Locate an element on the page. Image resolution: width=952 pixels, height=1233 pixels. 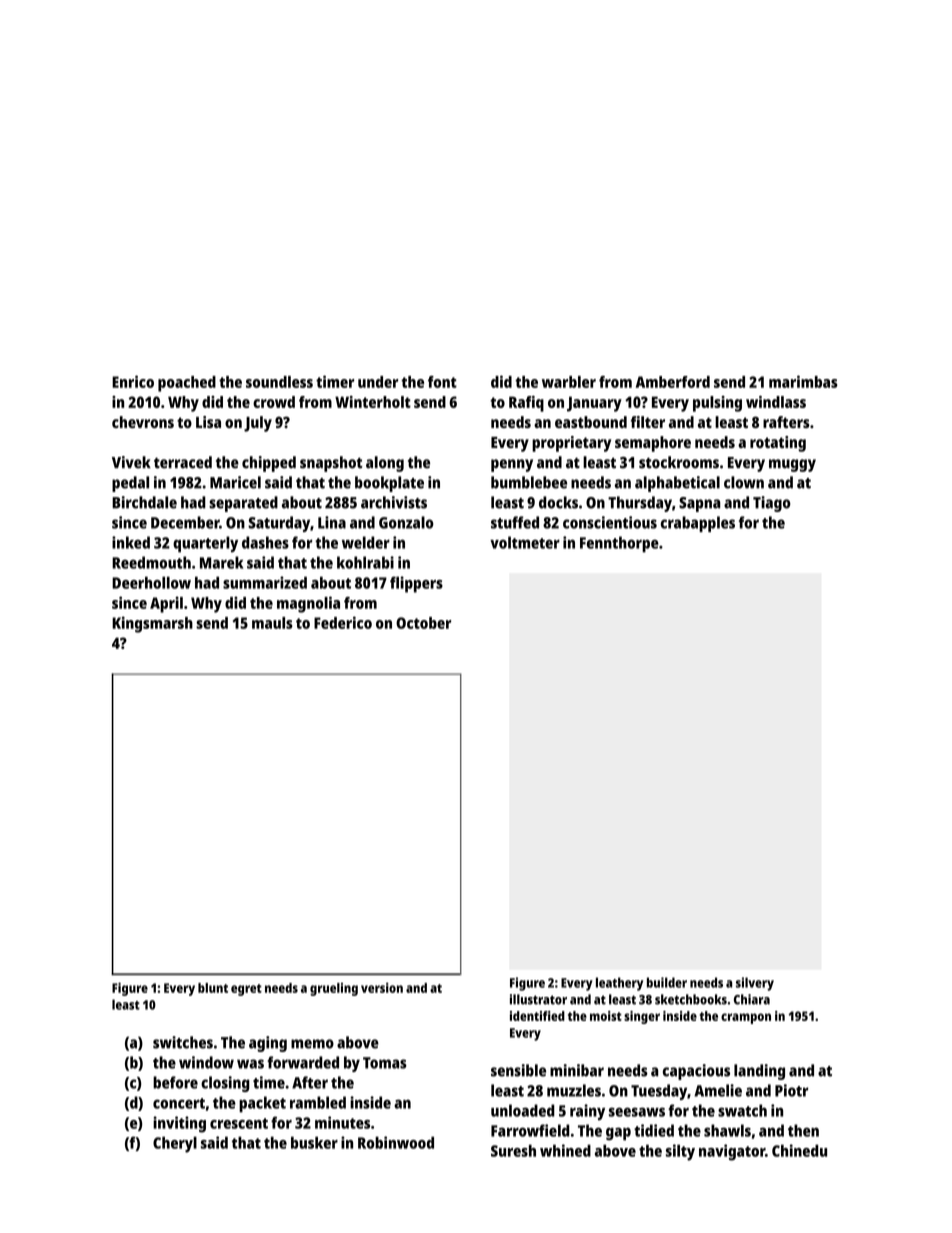
window is located at coordinates (206, 1062).
